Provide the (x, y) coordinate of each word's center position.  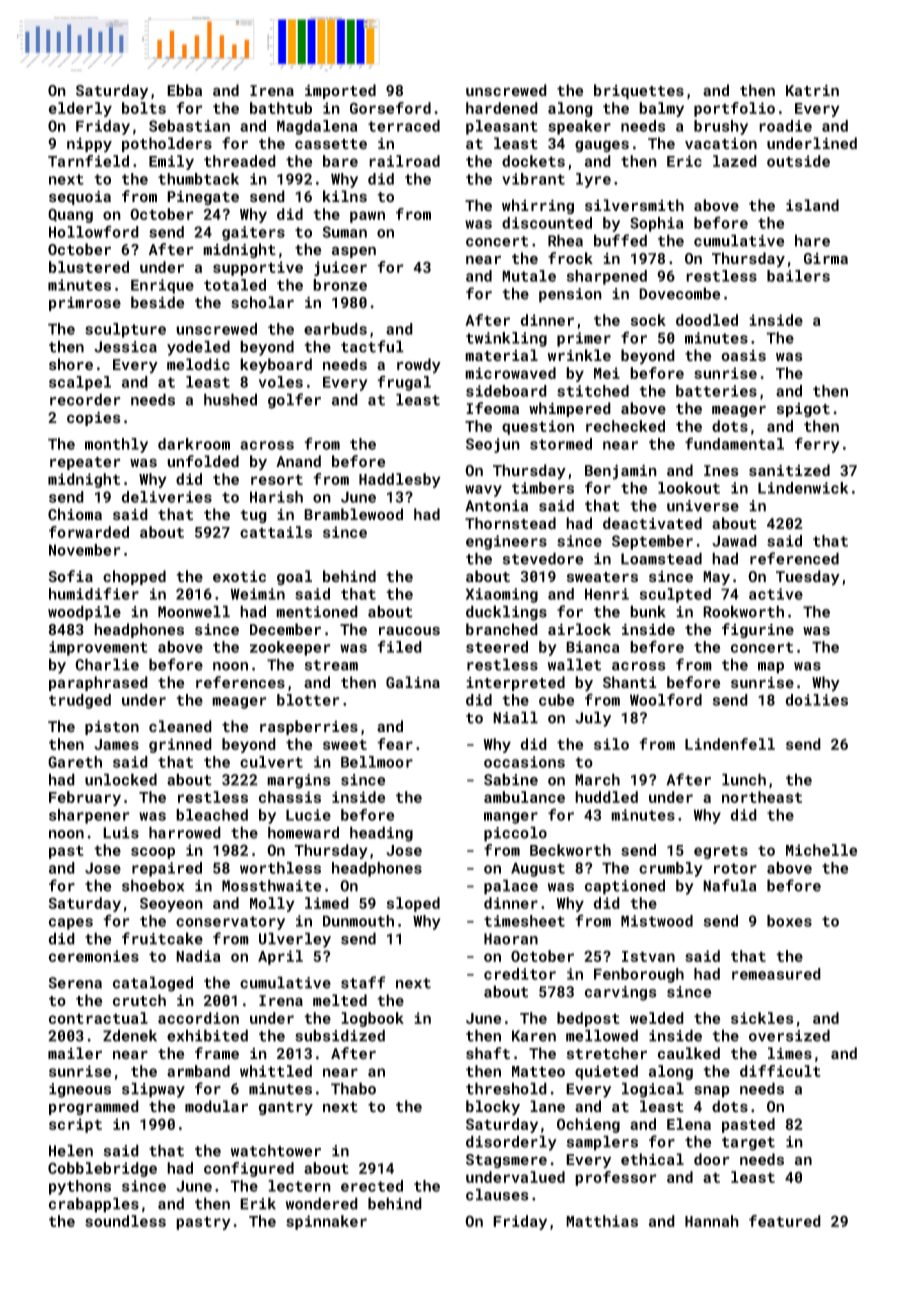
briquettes (639, 91)
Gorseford (390, 108)
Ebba (184, 90)
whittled (276, 1071)
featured (785, 1221)
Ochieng (588, 1125)
